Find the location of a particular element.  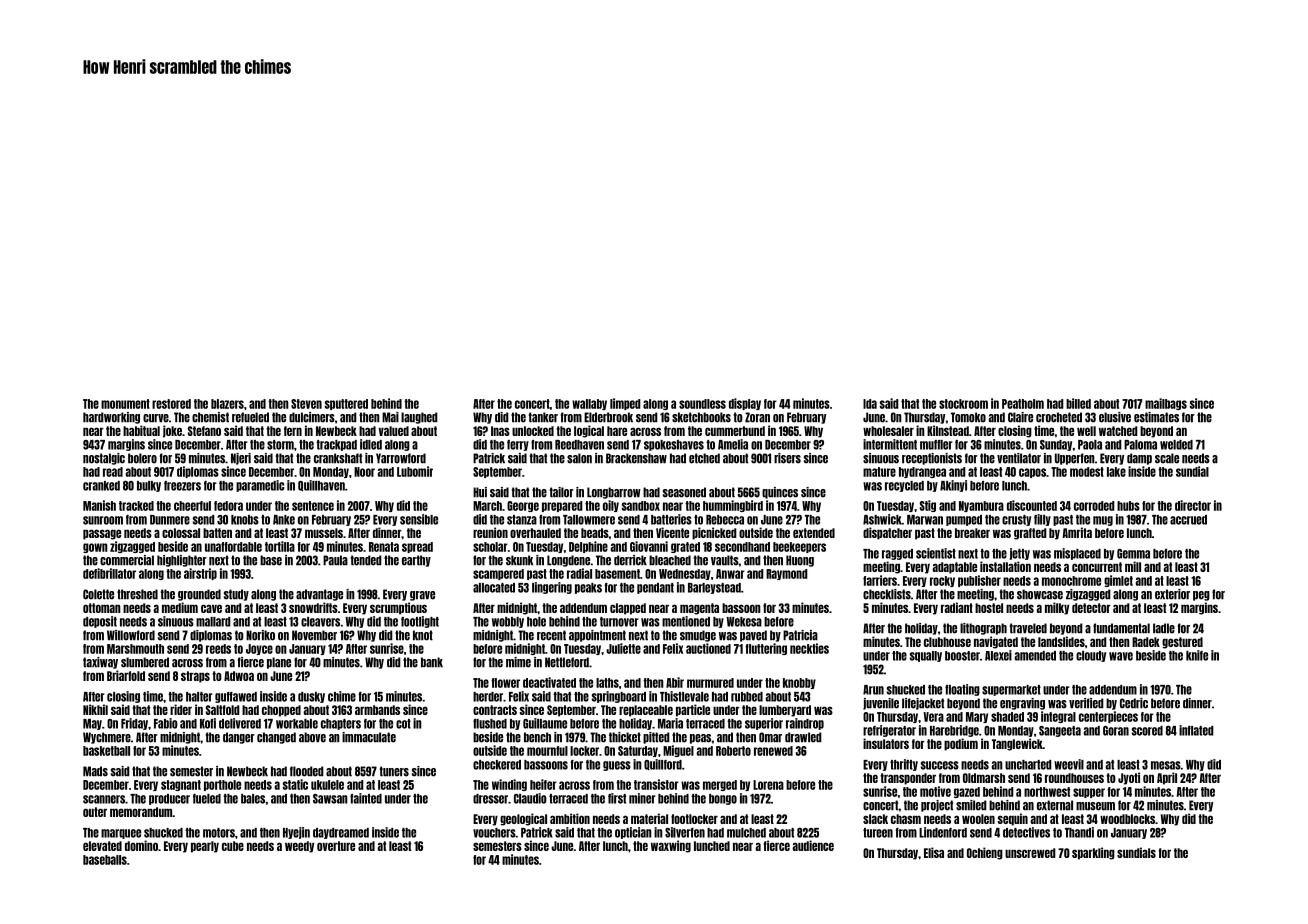

April is located at coordinates (1167, 778).
